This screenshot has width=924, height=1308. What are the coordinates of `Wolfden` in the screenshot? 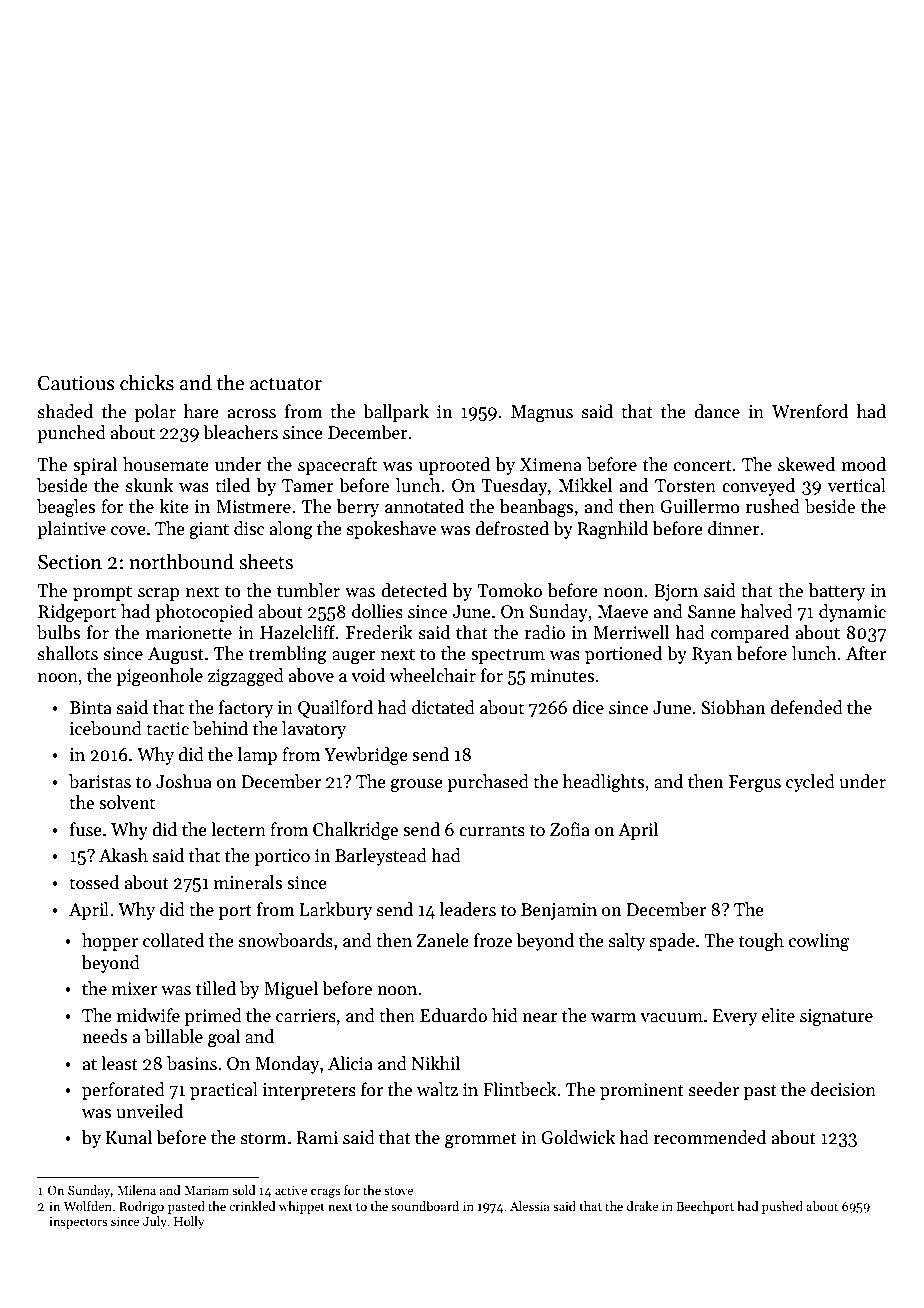 It's located at (88, 1206).
